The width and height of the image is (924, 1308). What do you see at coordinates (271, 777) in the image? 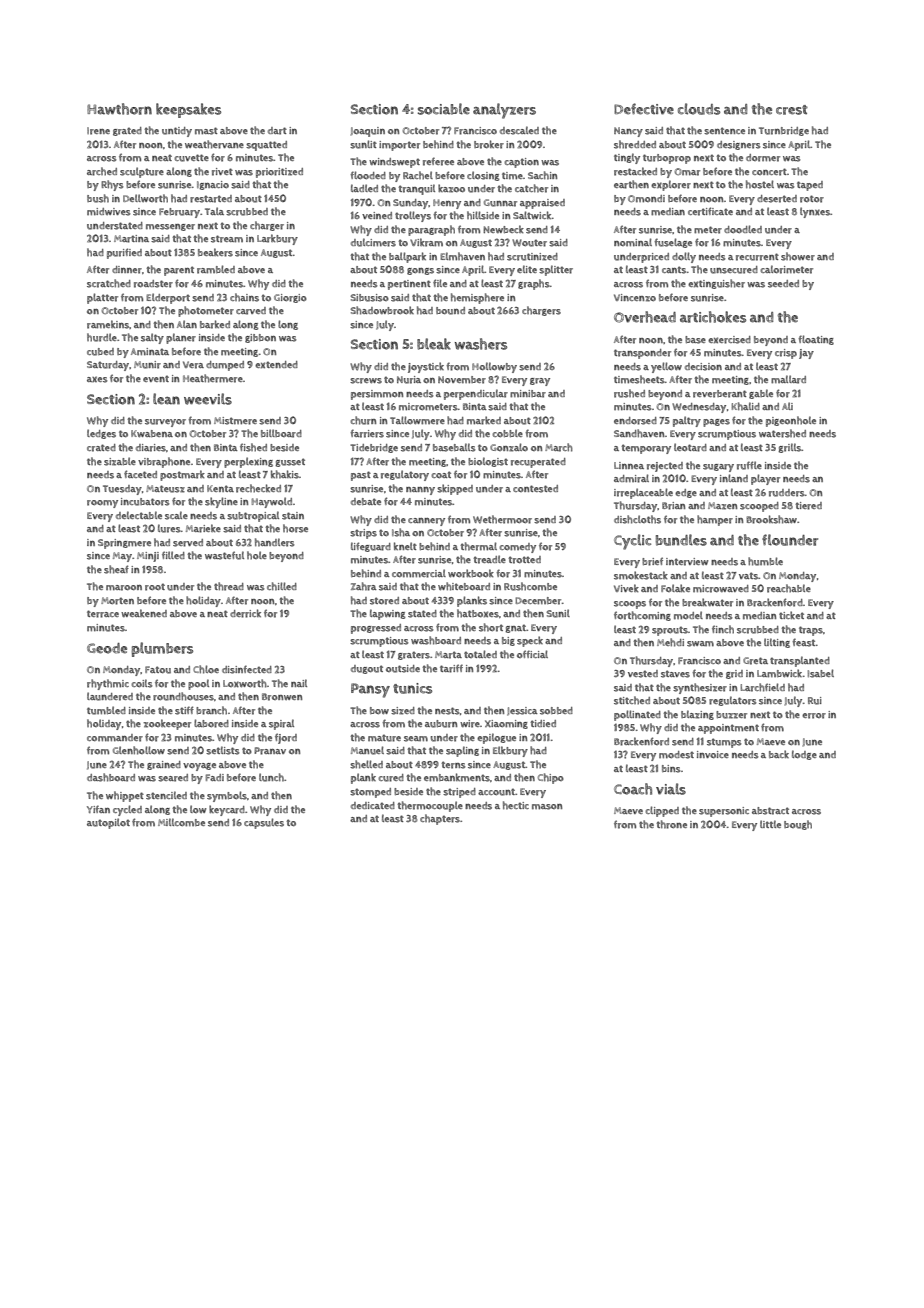
I see `lunch` at bounding box center [271, 777].
